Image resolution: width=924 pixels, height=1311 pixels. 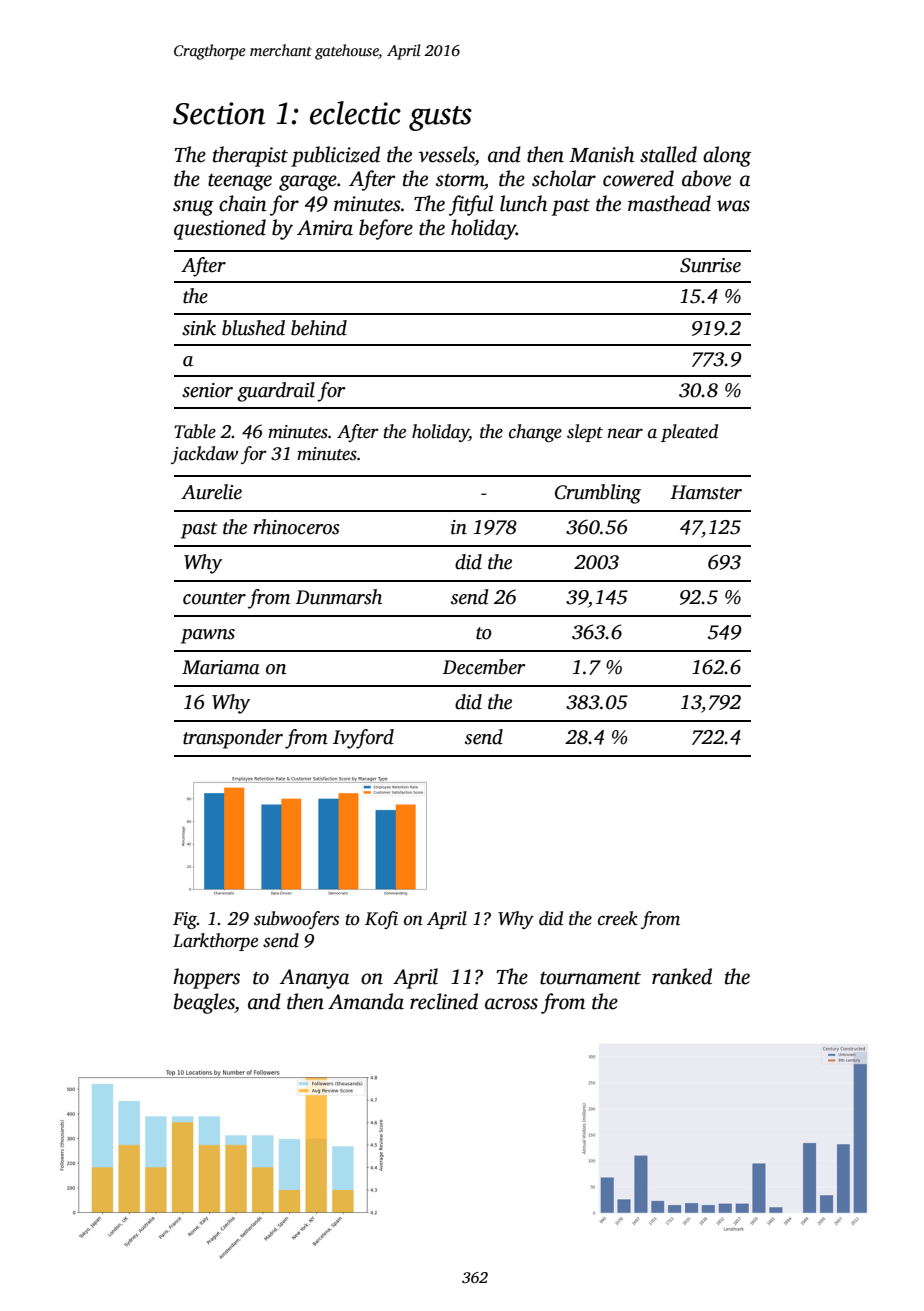 I want to click on slept, so click(x=585, y=433).
